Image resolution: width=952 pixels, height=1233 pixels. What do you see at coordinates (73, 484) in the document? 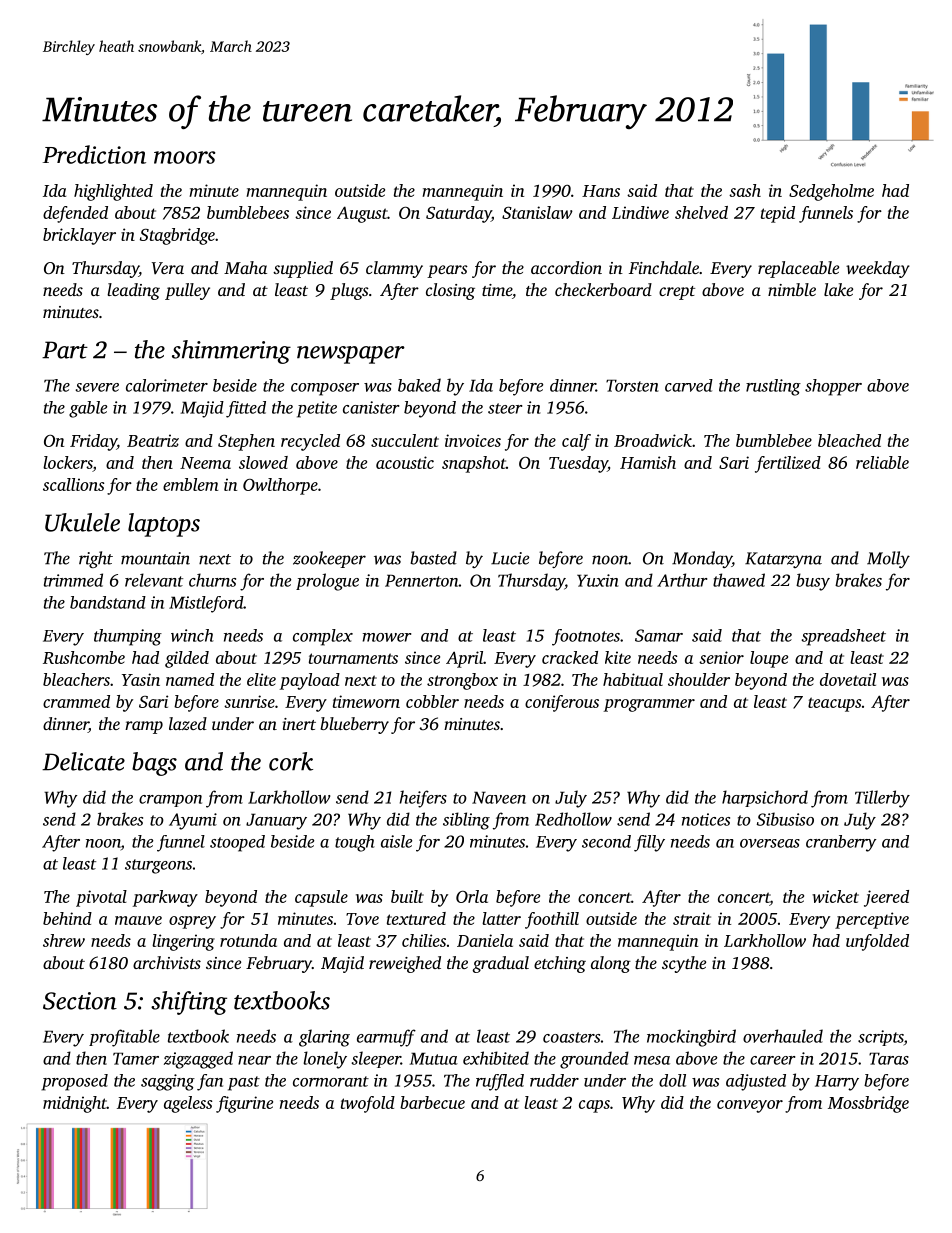
I see `scallions` at bounding box center [73, 484].
